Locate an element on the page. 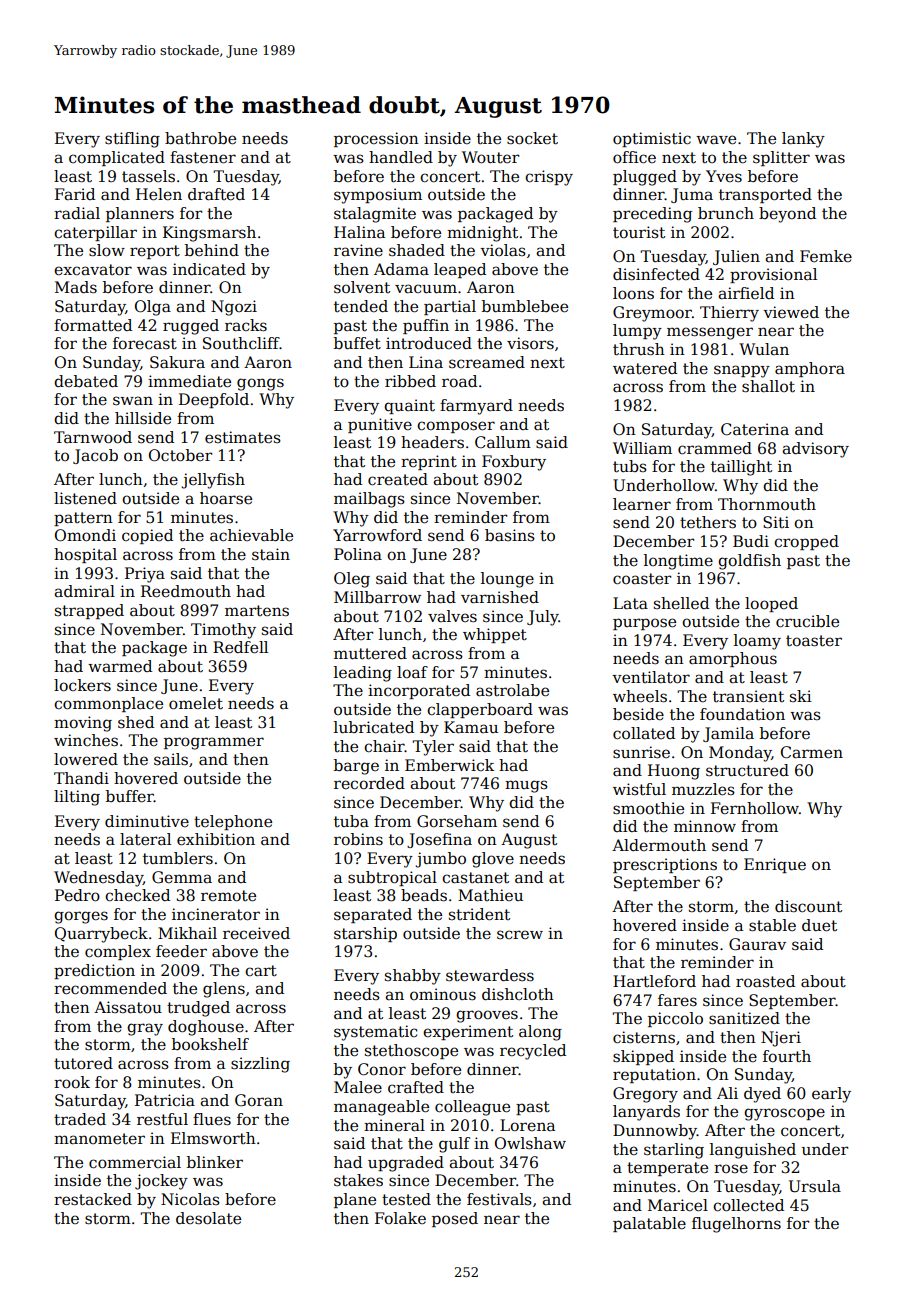 The height and width of the image is (1316, 908). Nicolas is located at coordinates (190, 1199).
